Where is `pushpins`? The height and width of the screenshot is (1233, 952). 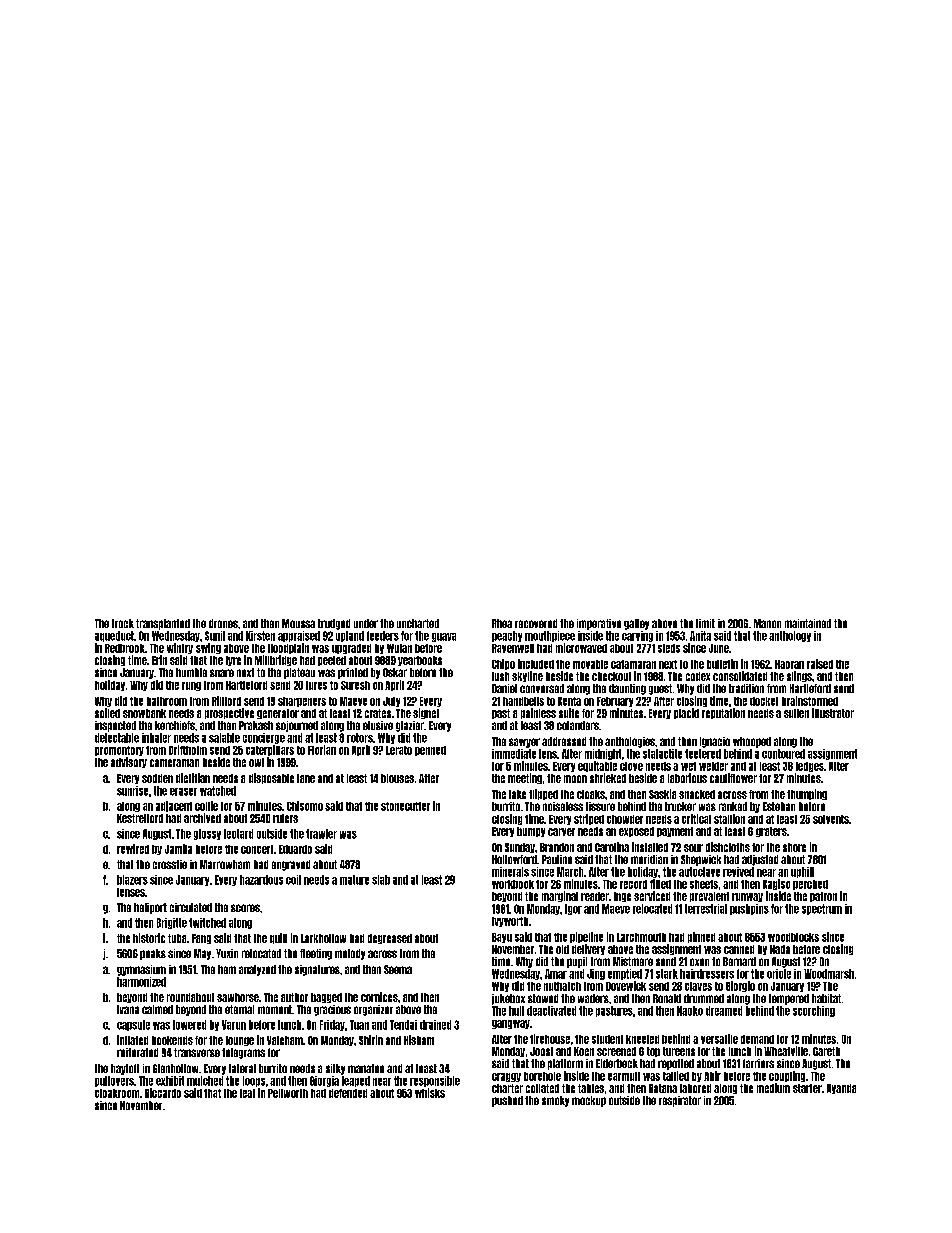
pushpins is located at coordinates (749, 909).
